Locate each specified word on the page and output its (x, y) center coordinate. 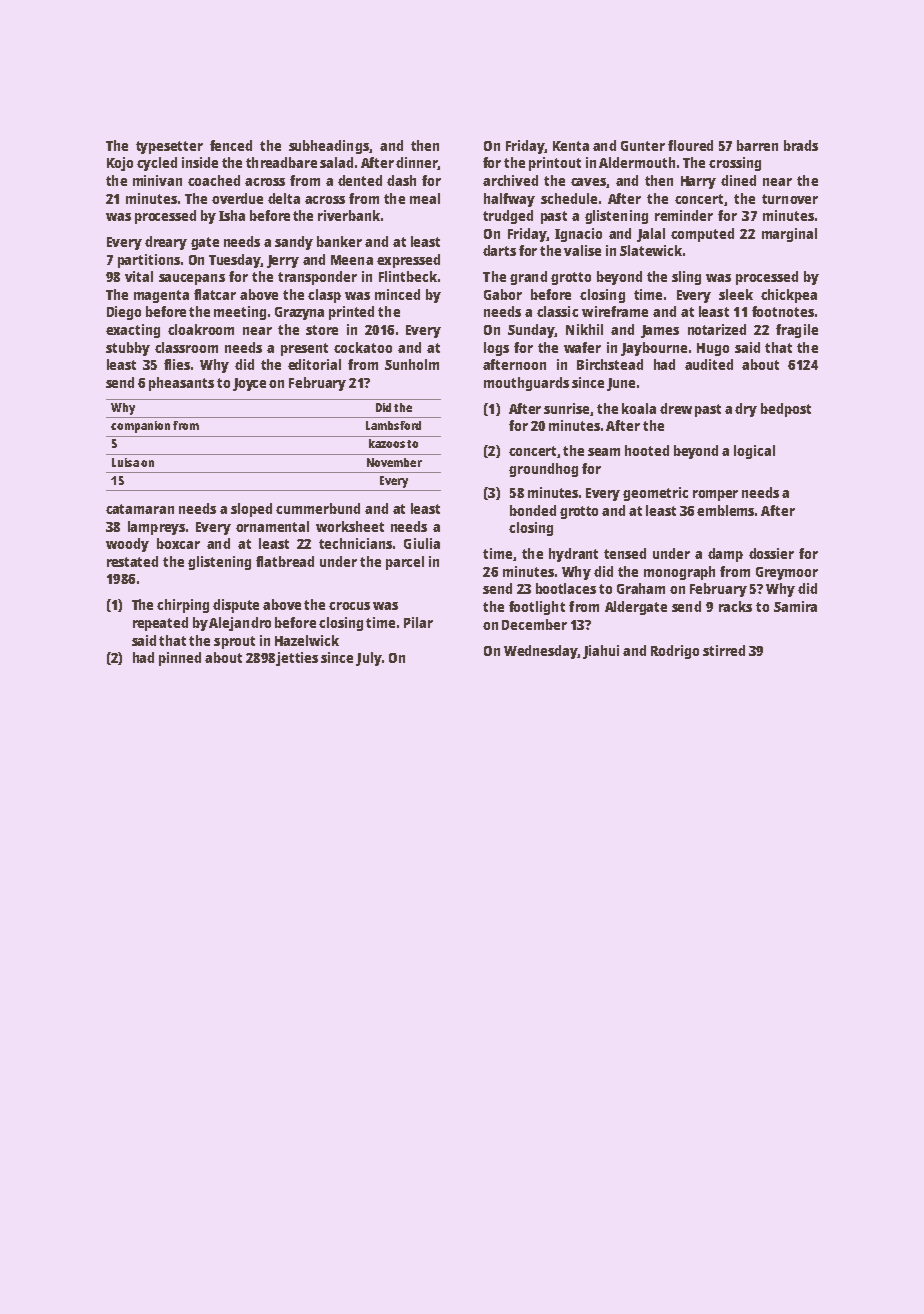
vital (139, 276)
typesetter (169, 147)
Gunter (643, 146)
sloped (251, 510)
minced (397, 294)
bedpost (786, 410)
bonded (533, 510)
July (369, 659)
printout (555, 164)
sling (686, 278)
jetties (297, 659)
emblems (726, 510)
